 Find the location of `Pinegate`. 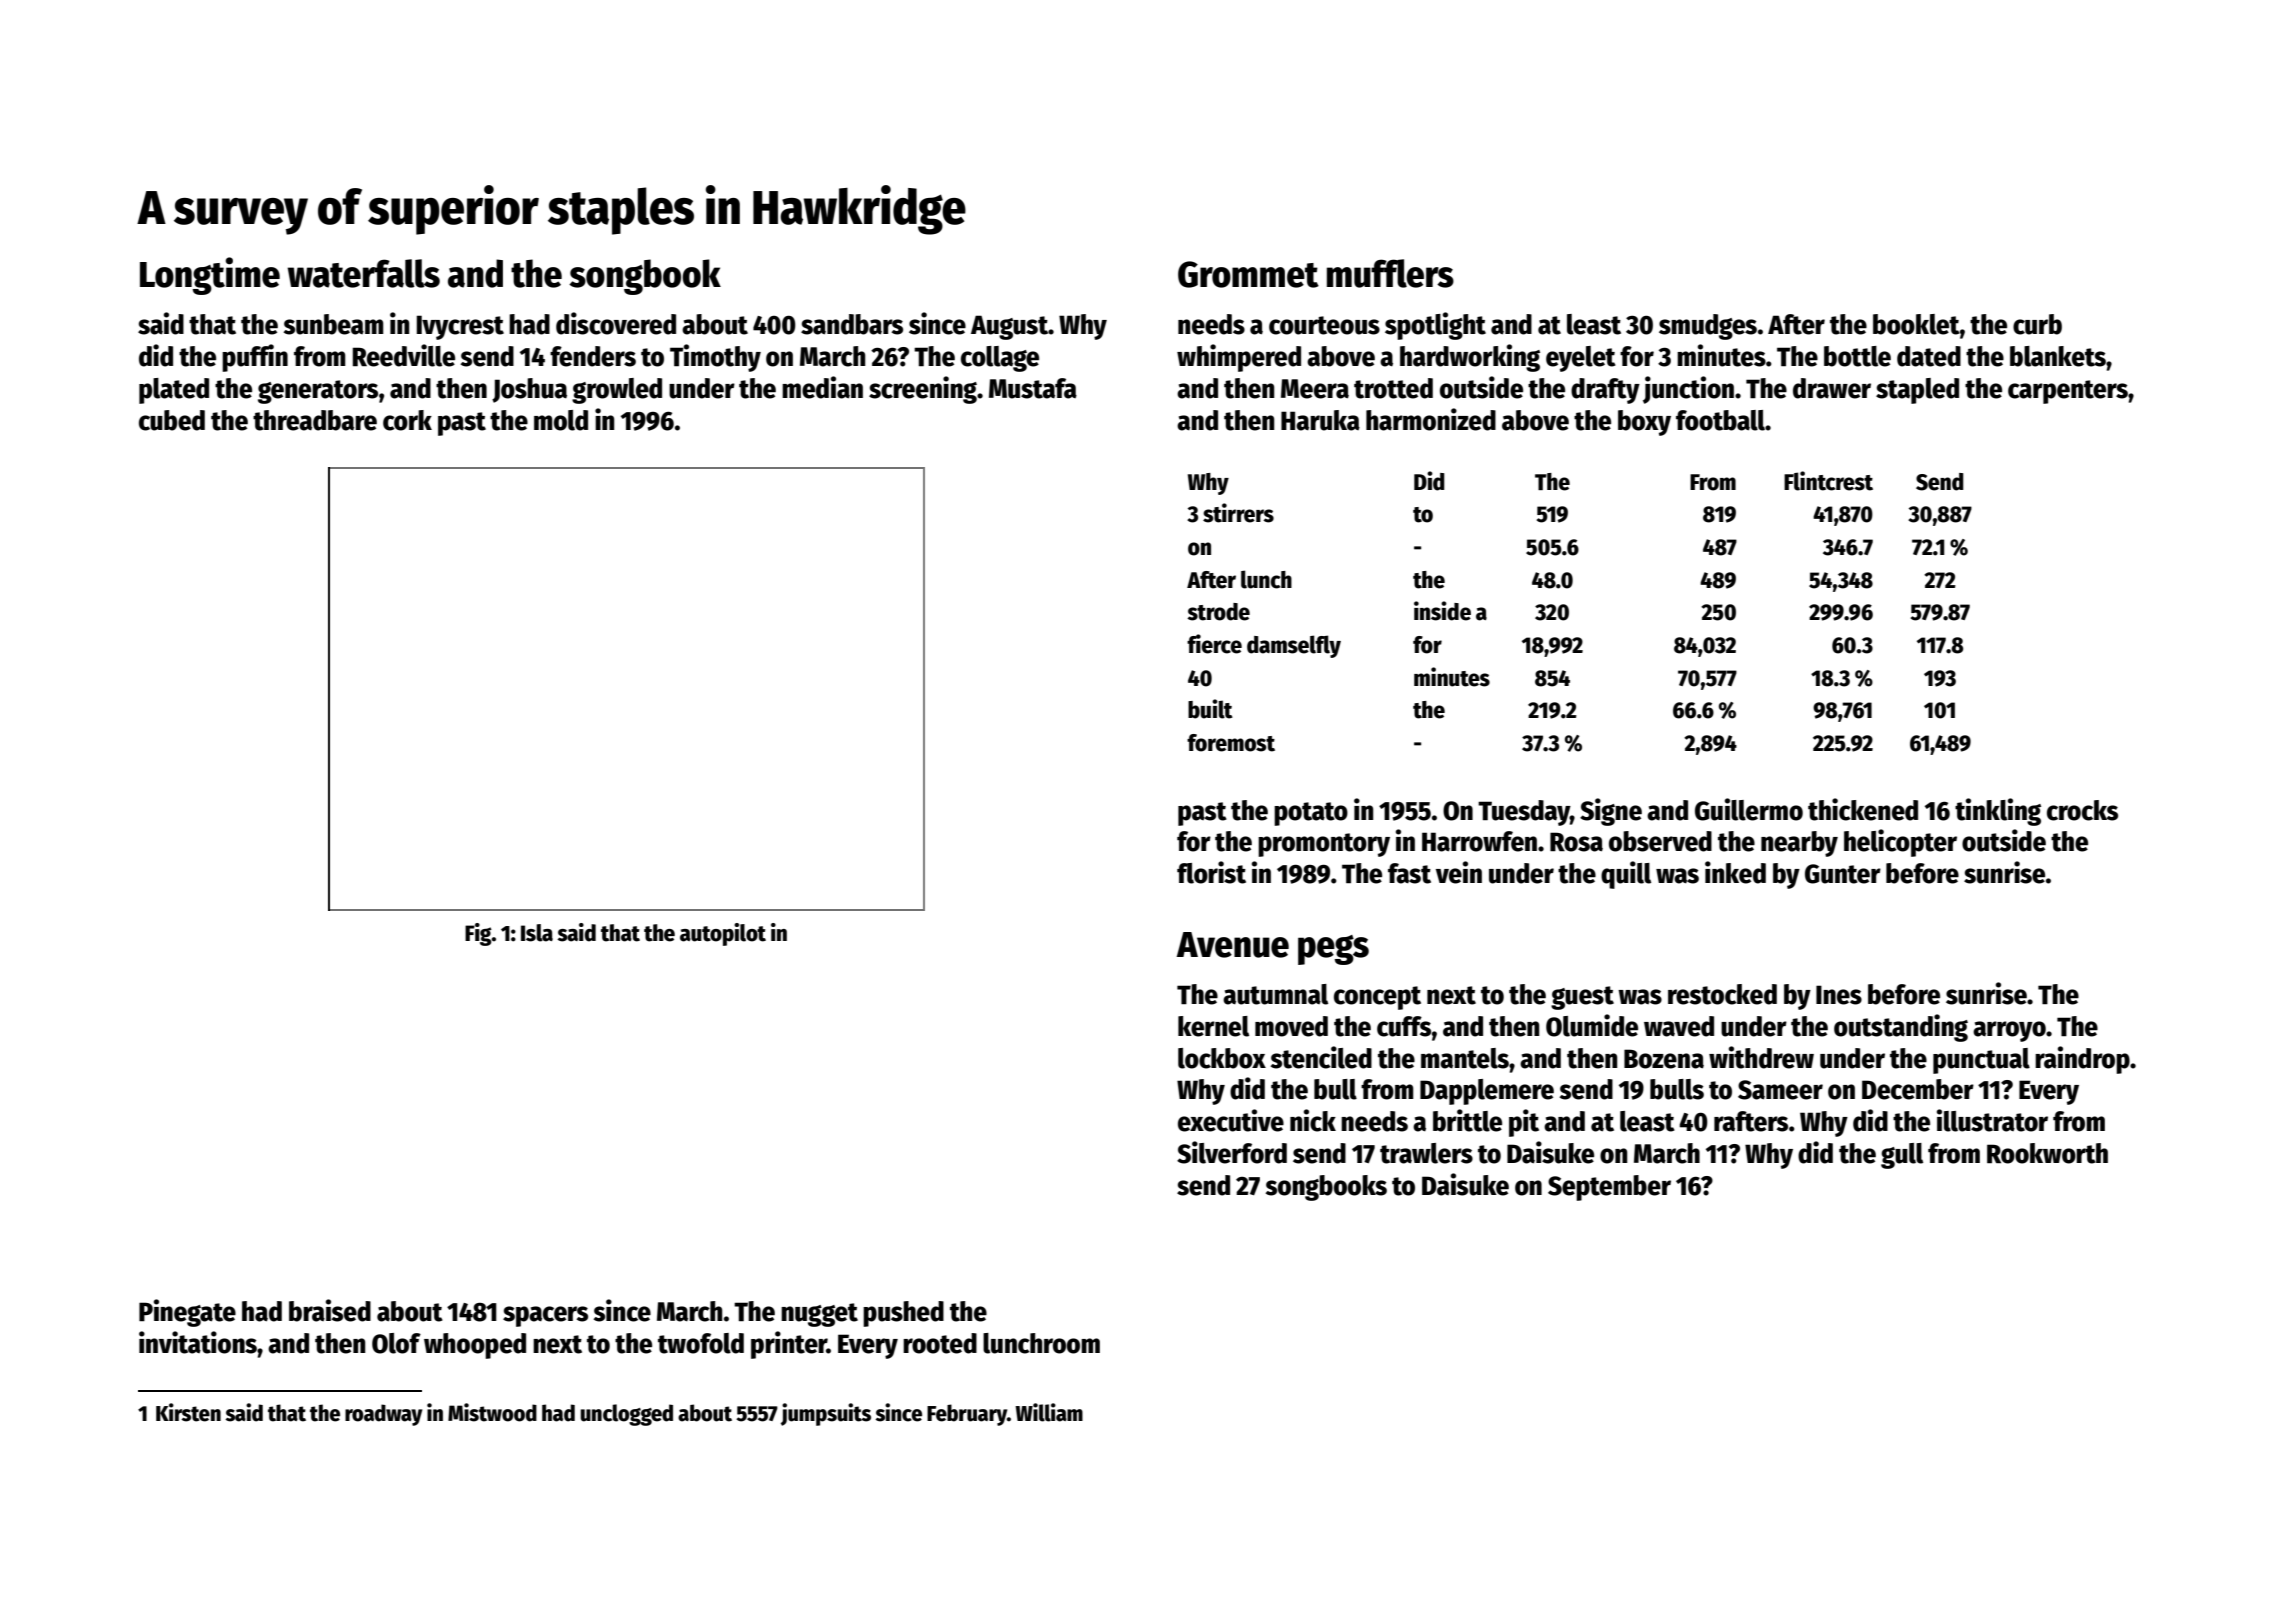

Pinegate is located at coordinates (187, 1313).
